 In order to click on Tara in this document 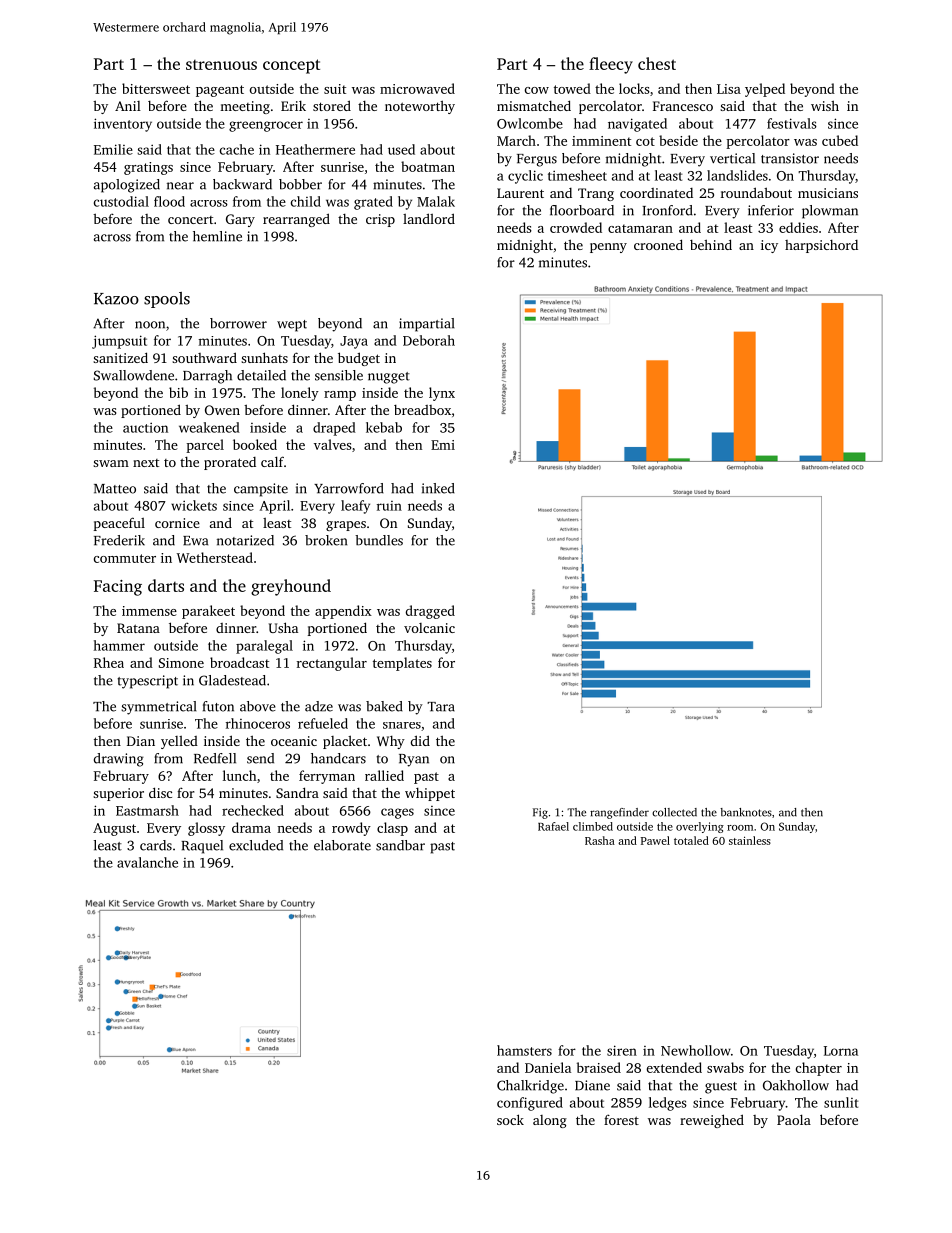, I will do `click(441, 707)`.
